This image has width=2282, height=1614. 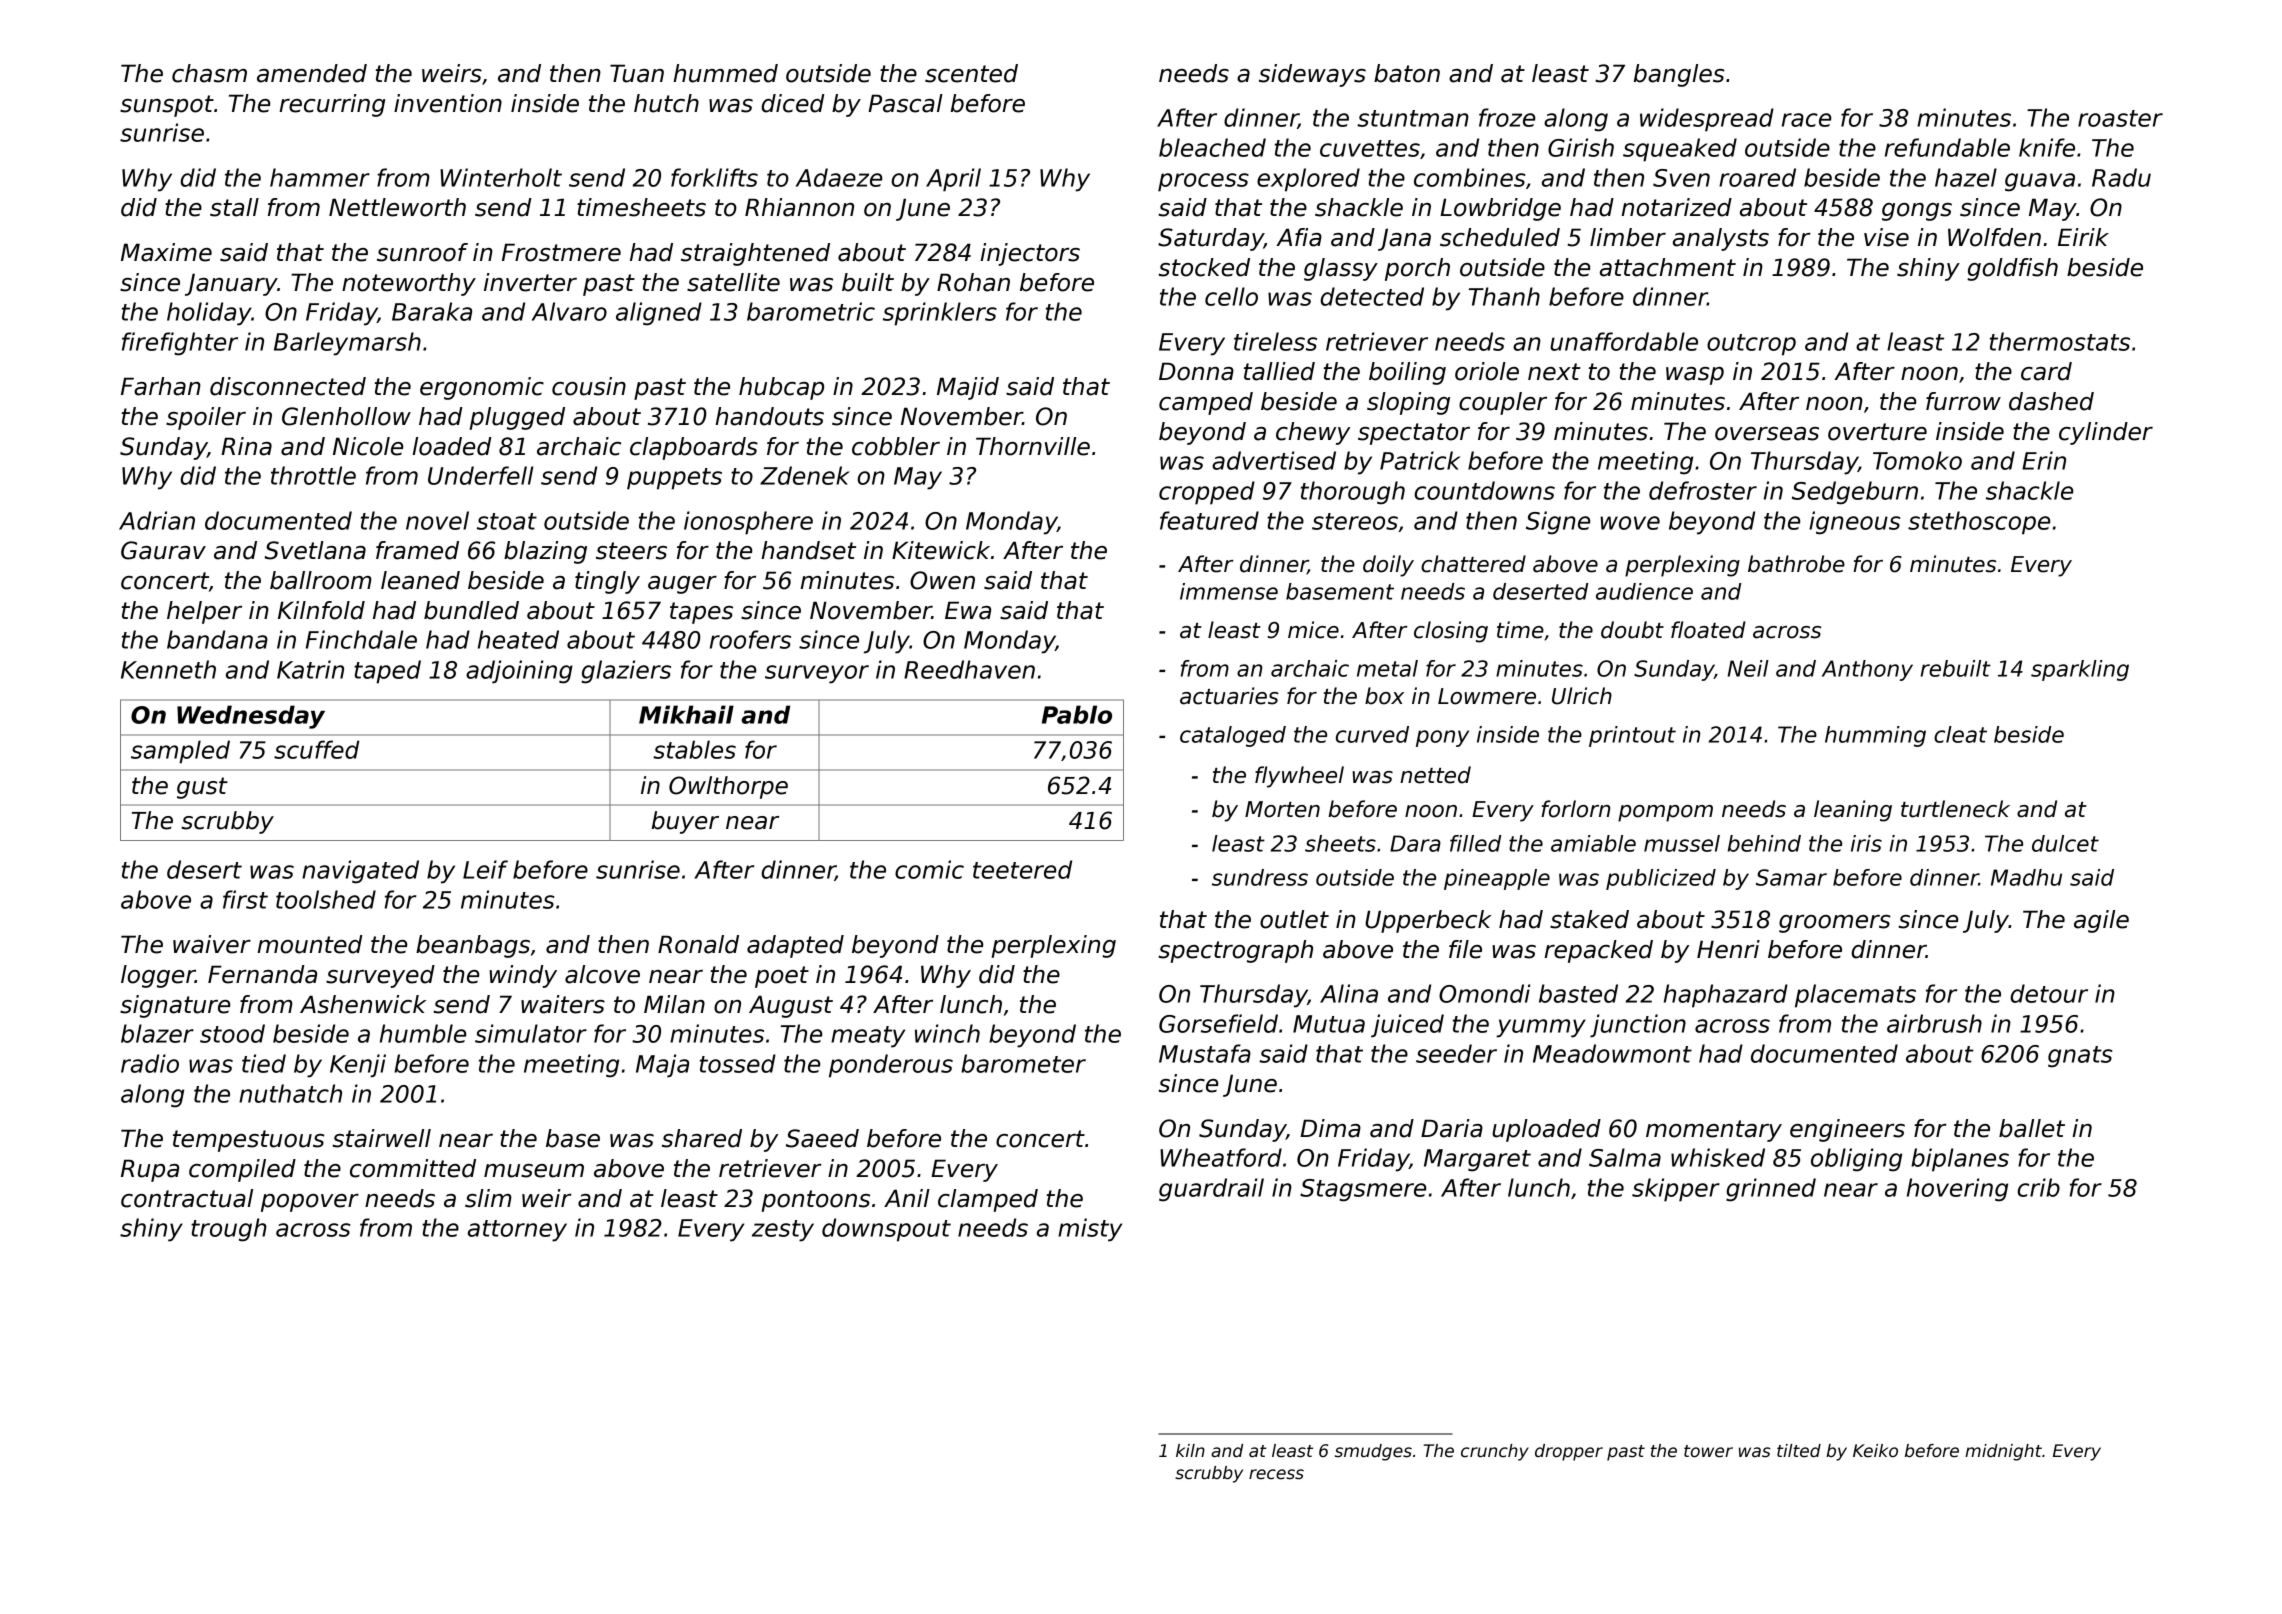 What do you see at coordinates (1312, 75) in the image?
I see `sideways` at bounding box center [1312, 75].
